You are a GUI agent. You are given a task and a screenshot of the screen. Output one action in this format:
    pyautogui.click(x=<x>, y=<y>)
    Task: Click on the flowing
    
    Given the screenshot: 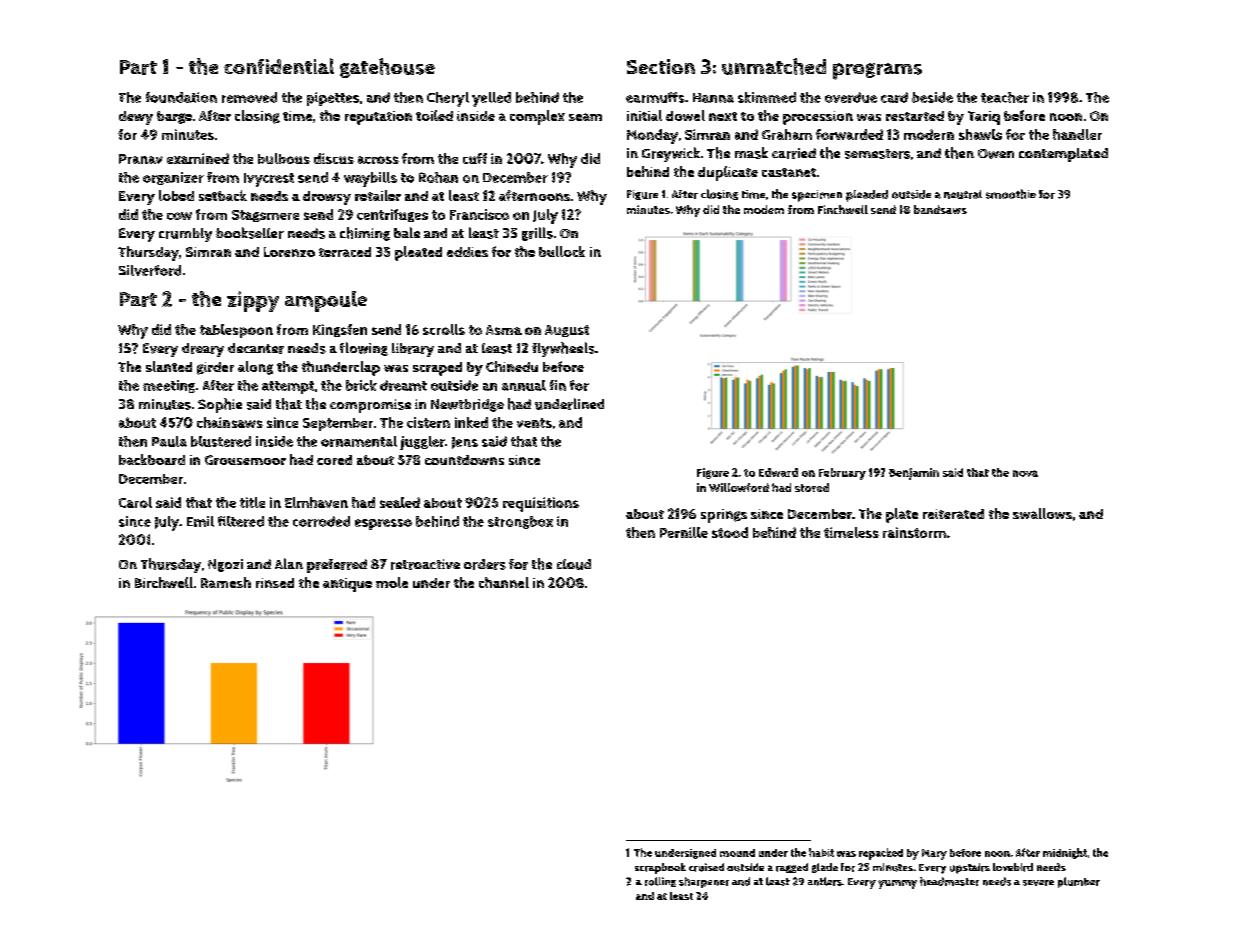 What is the action you would take?
    pyautogui.click(x=364, y=349)
